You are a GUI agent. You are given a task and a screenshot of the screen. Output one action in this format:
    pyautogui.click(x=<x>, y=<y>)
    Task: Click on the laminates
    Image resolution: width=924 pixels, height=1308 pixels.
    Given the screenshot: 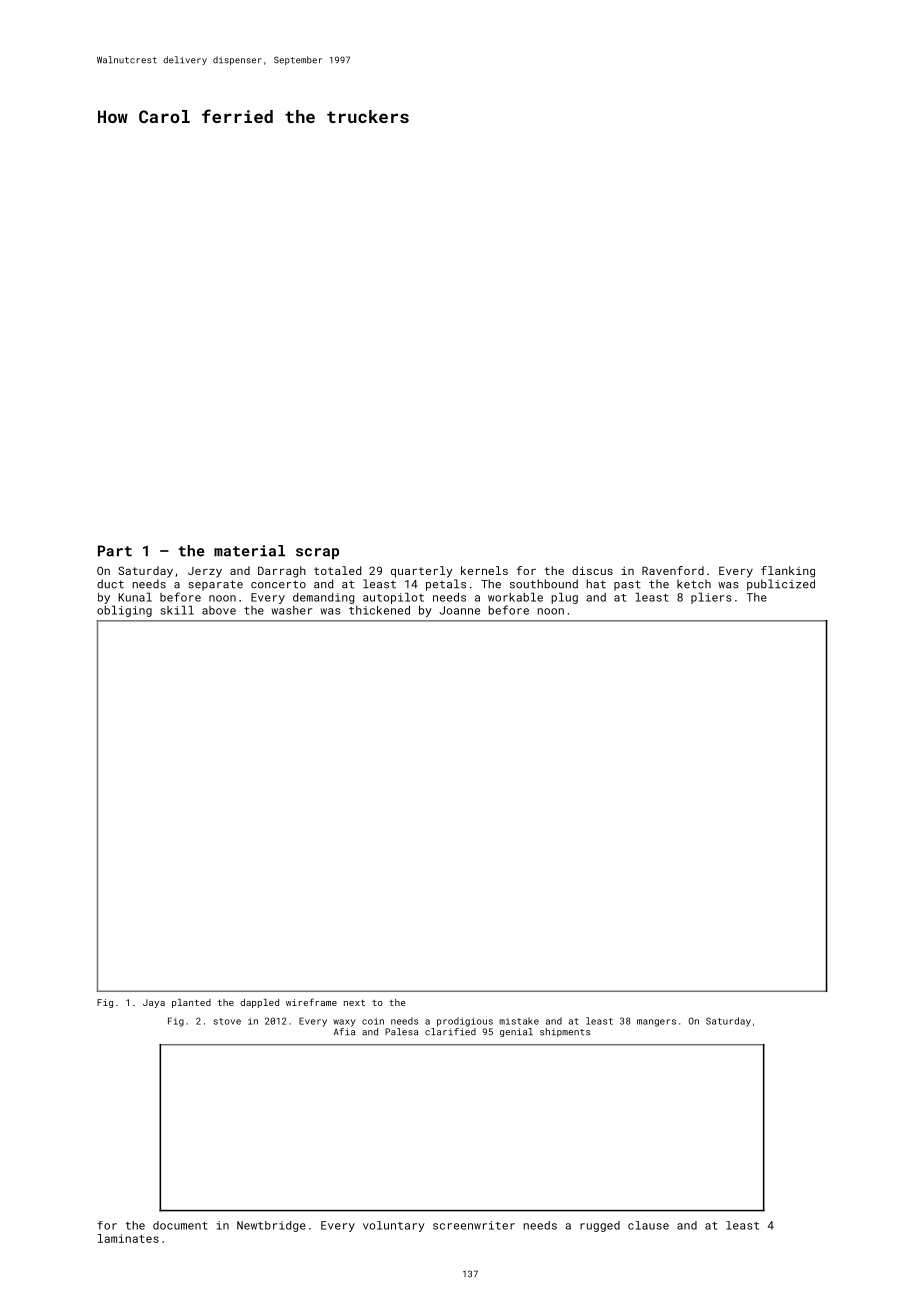 What is the action you would take?
    pyautogui.click(x=128, y=1238)
